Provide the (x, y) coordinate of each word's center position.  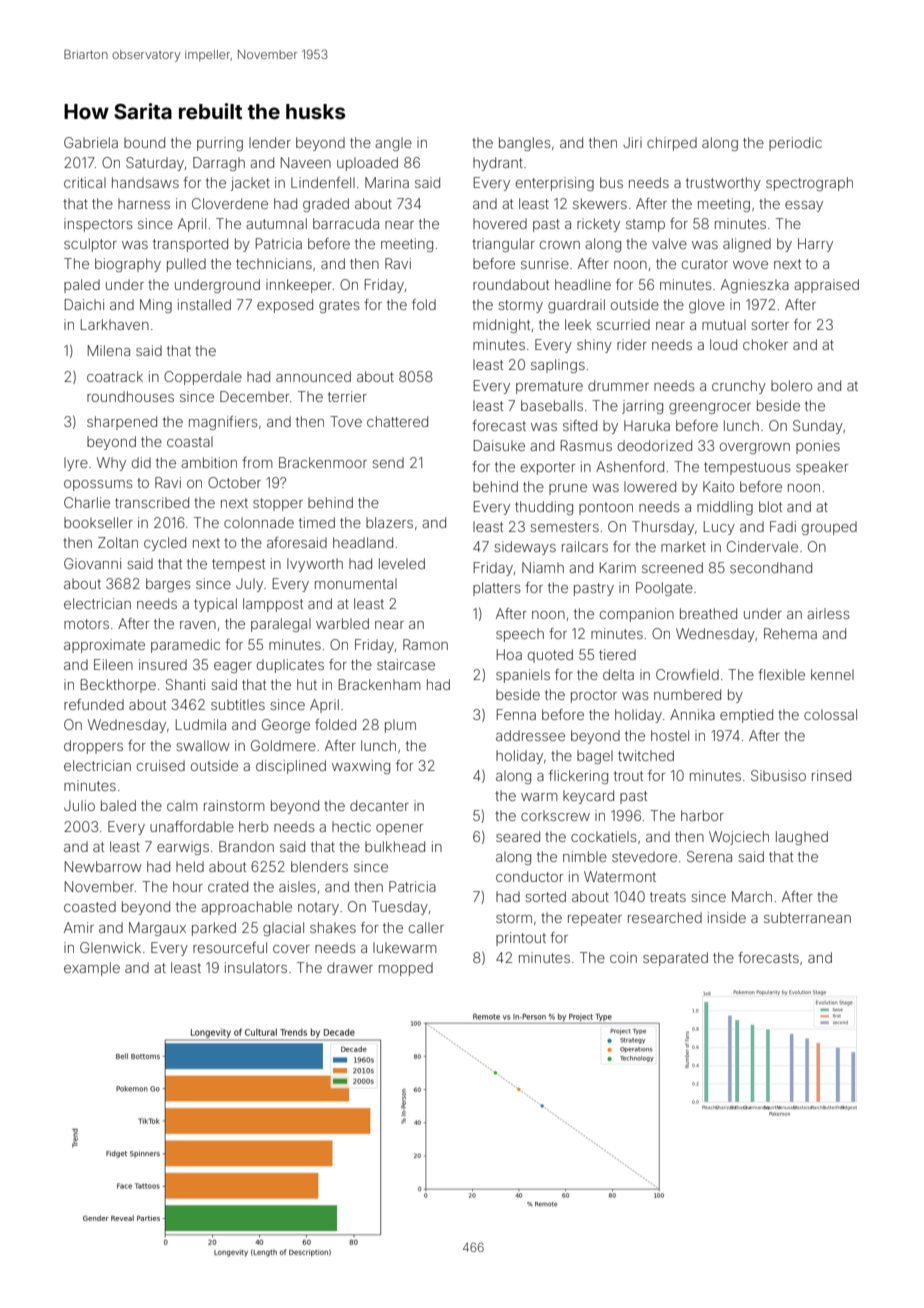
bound (144, 142)
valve (669, 243)
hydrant (498, 164)
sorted (545, 896)
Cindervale (762, 546)
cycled (165, 544)
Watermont (620, 876)
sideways (525, 548)
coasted (90, 906)
